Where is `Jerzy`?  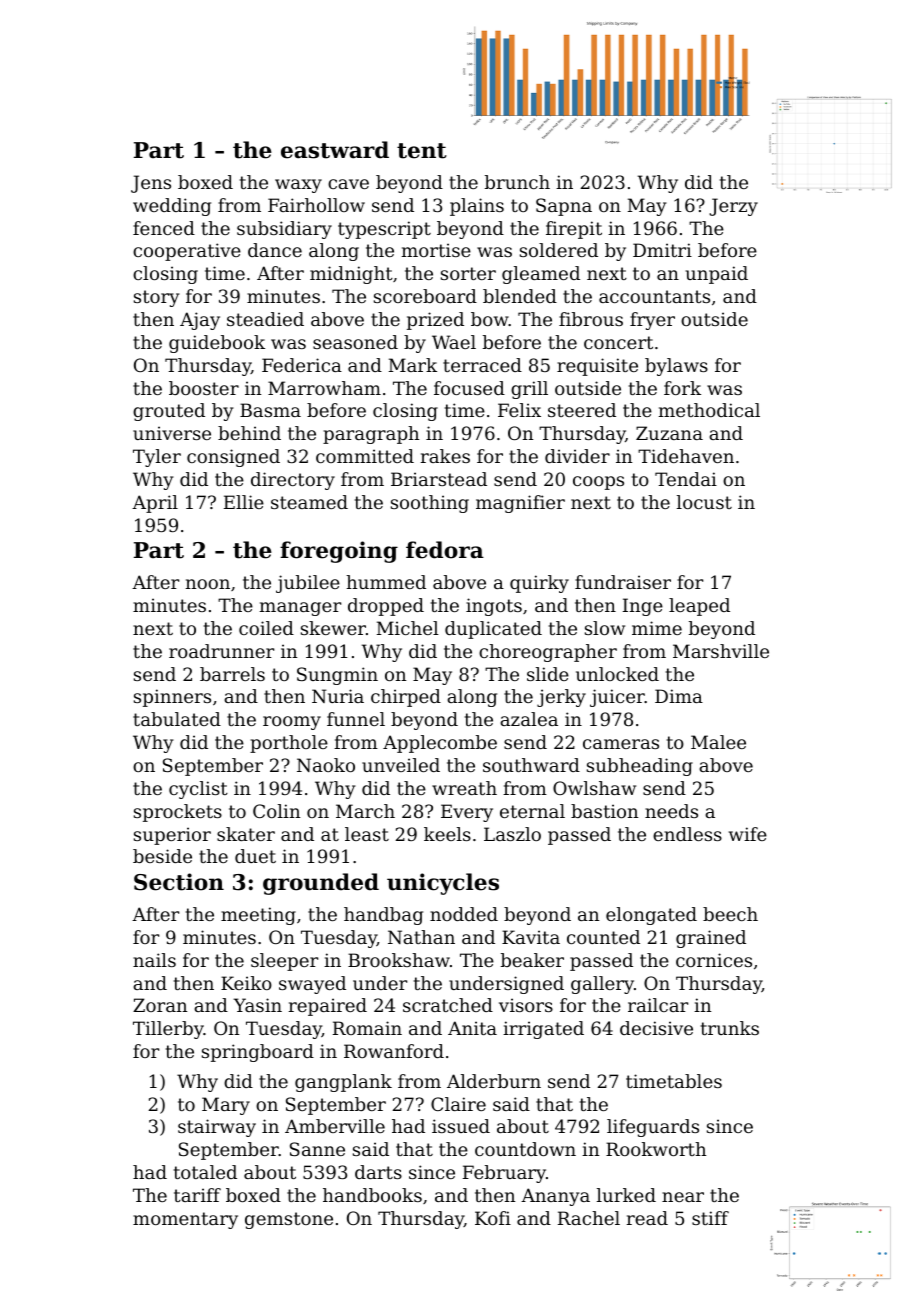
Jerzy is located at coordinates (733, 207).
